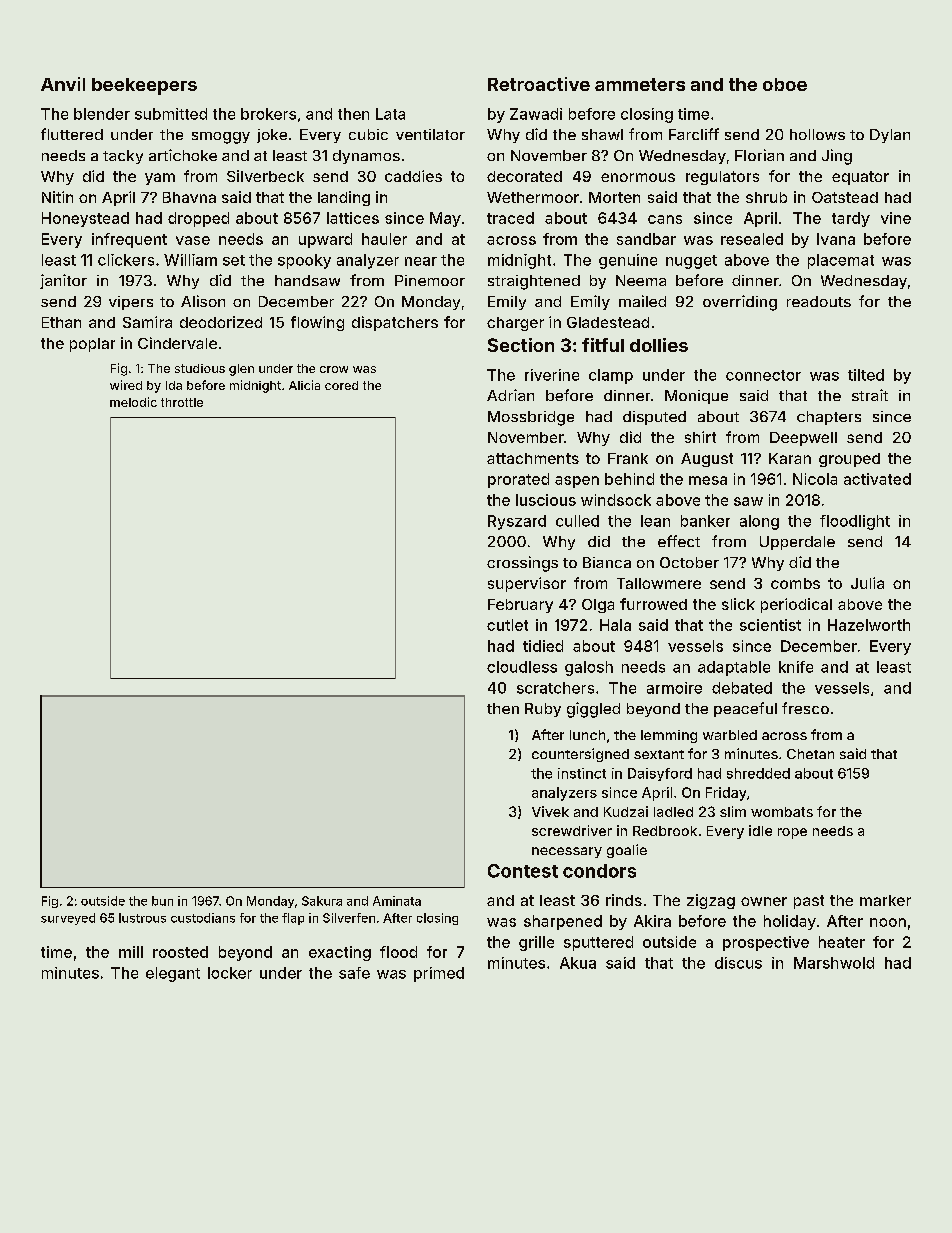  What do you see at coordinates (272, 136) in the screenshot?
I see `joke` at bounding box center [272, 136].
